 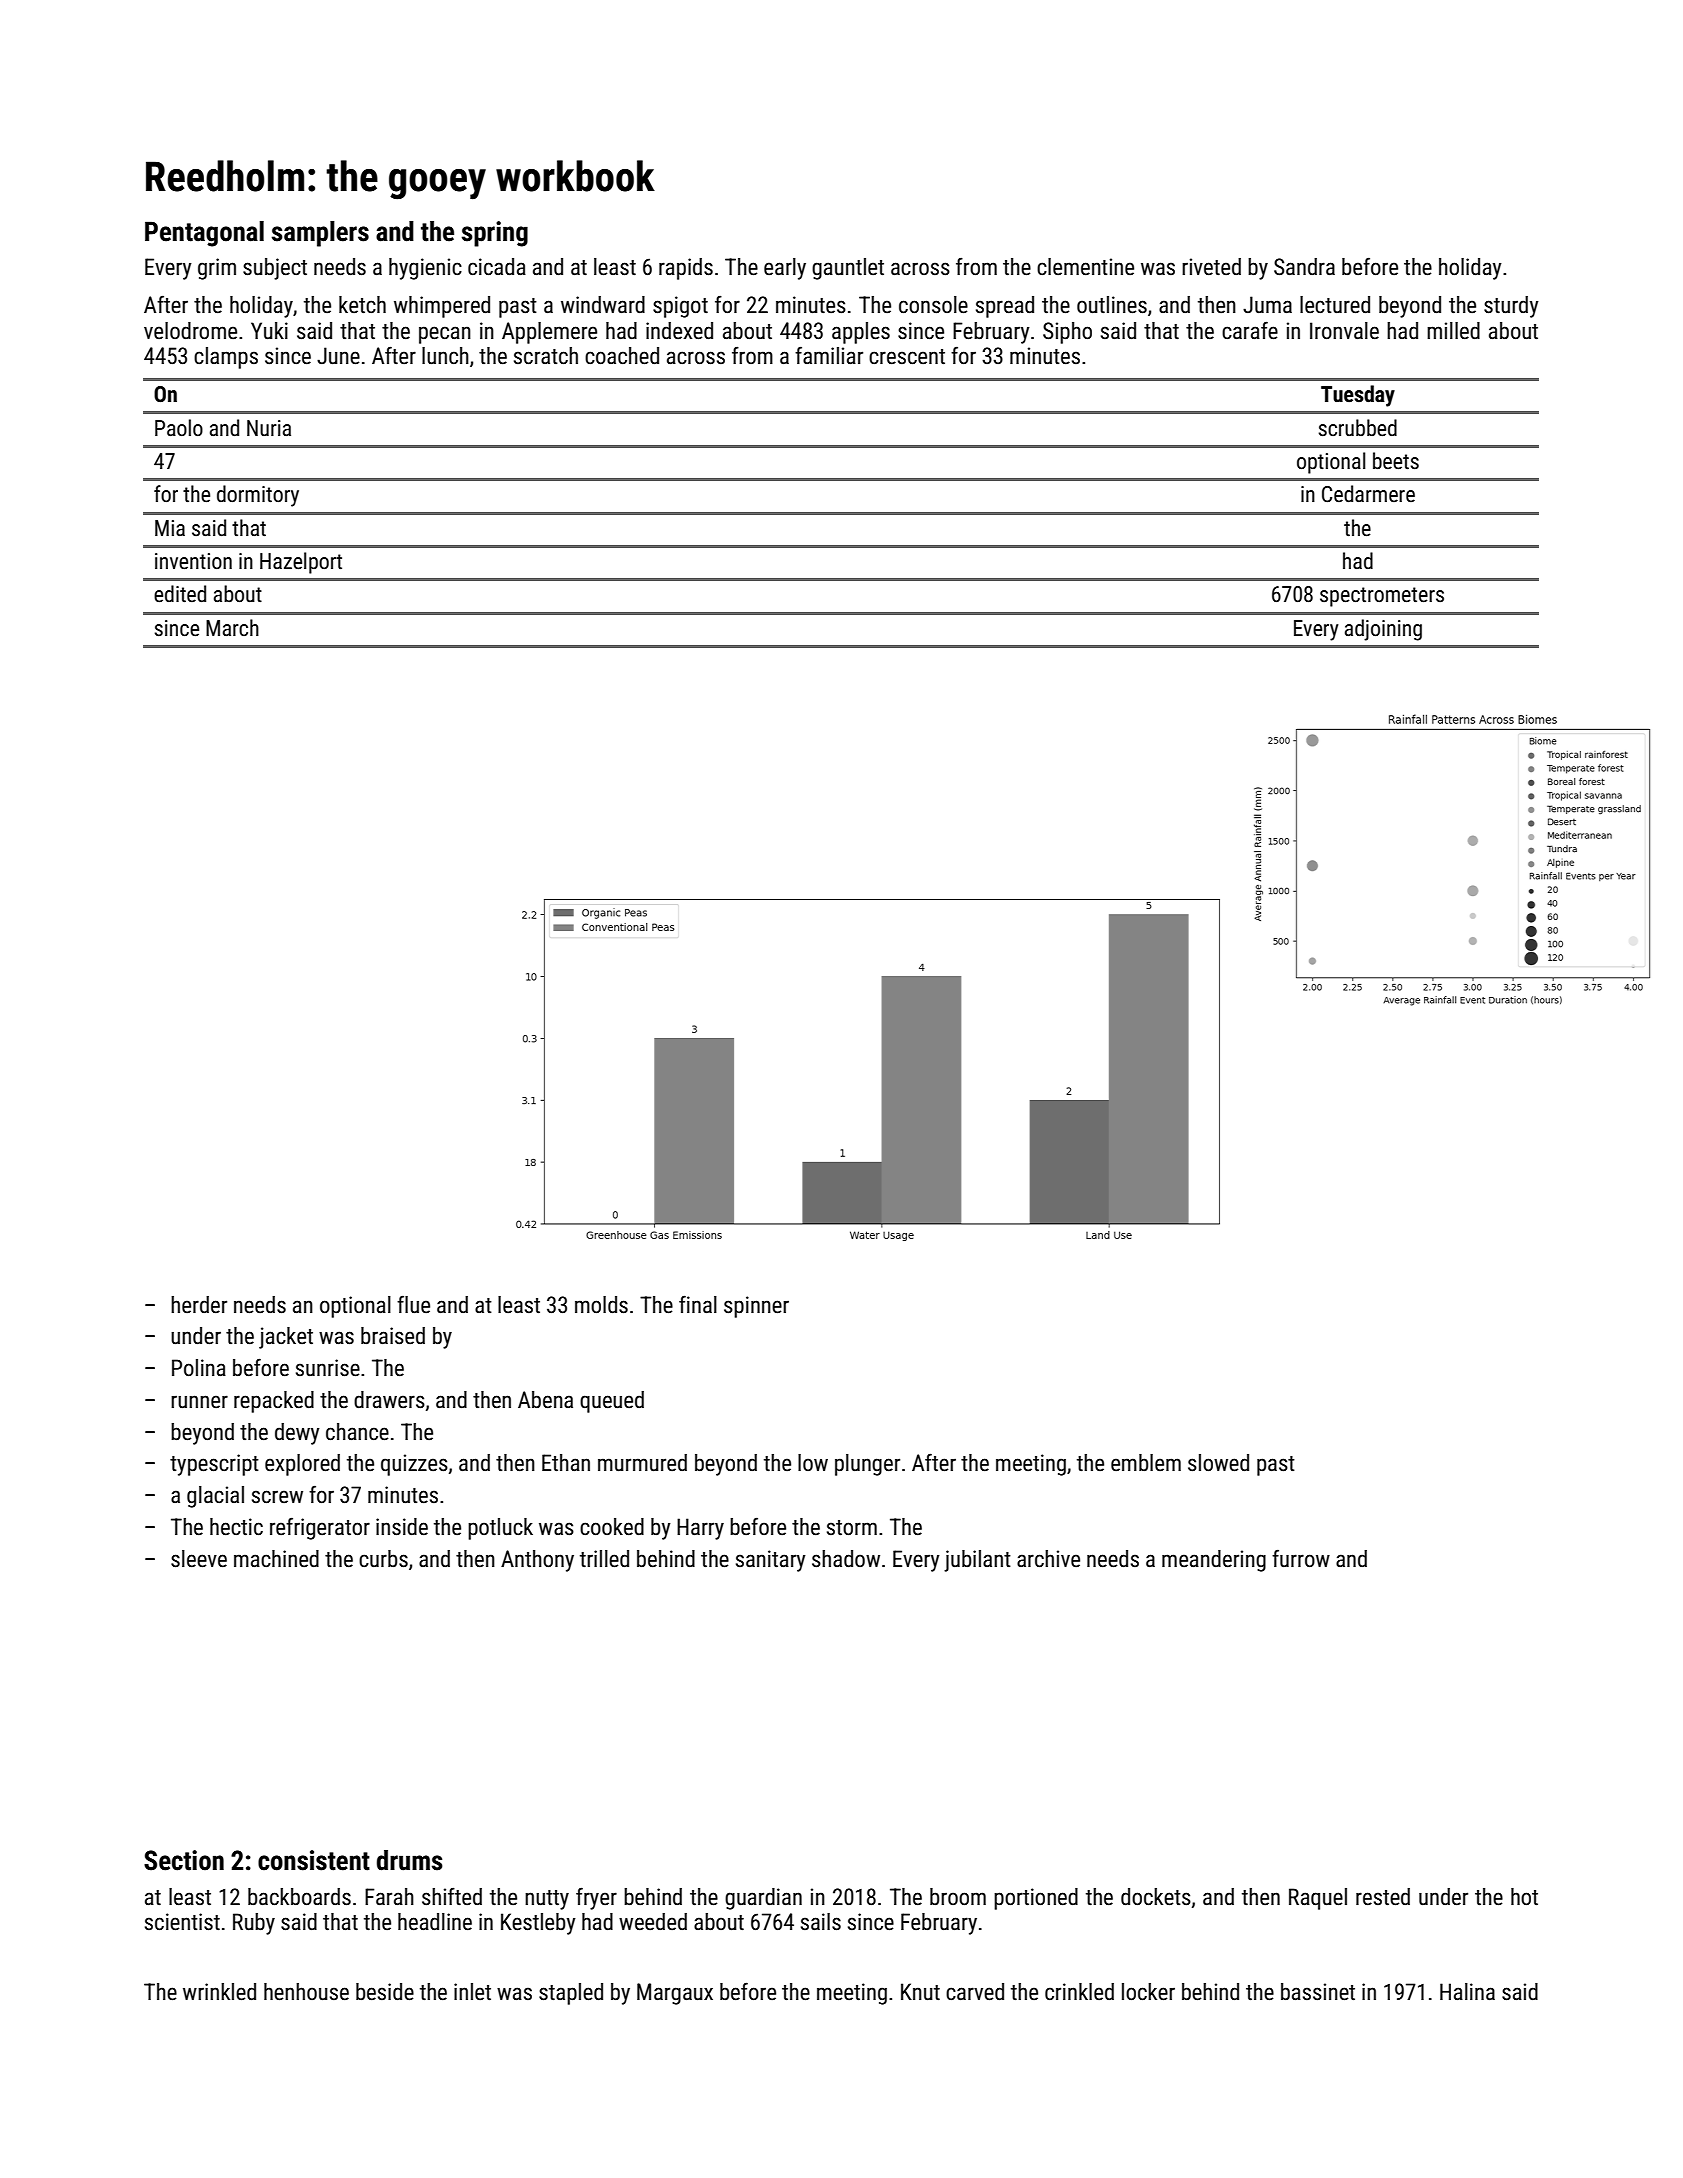 I want to click on riveted, so click(x=1211, y=267).
